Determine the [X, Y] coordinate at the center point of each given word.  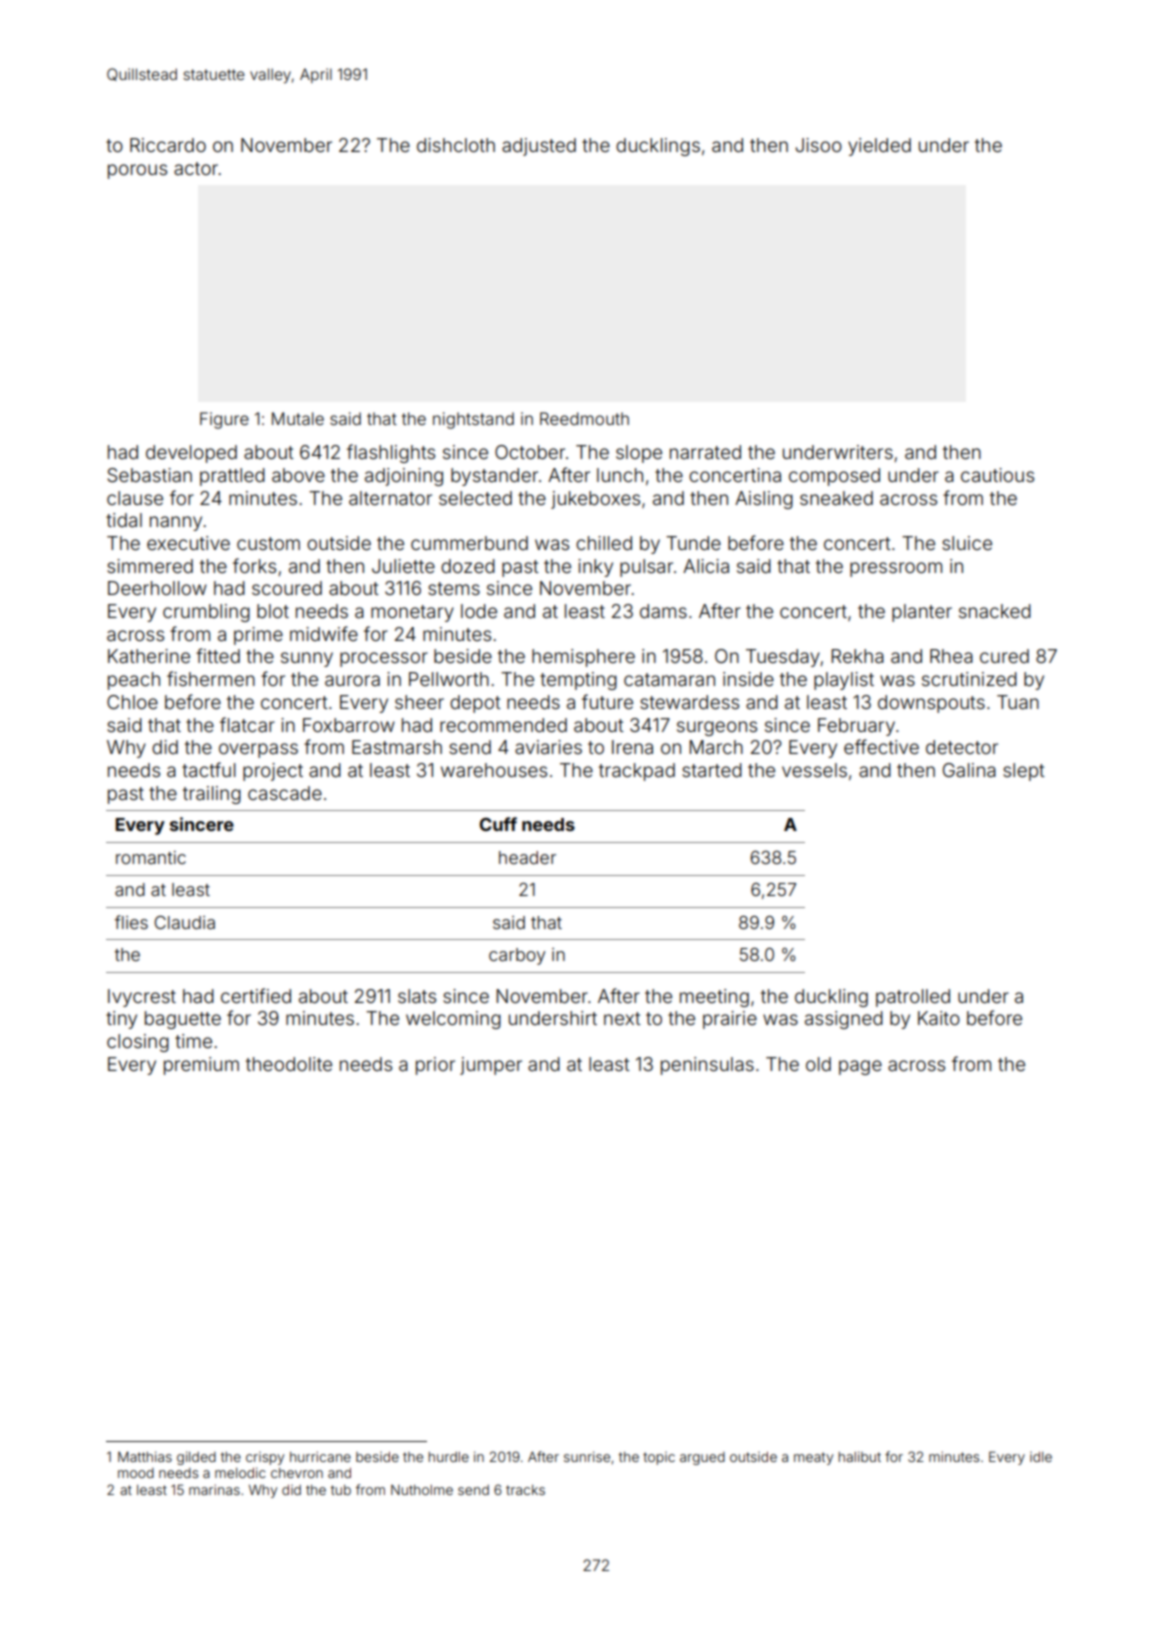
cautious [997, 475]
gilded [196, 1458]
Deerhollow [157, 588]
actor [196, 168]
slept [1024, 772]
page [860, 1067]
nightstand [473, 420]
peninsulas [707, 1066]
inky [595, 568]
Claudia [184, 922]
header [527, 857]
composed [834, 477]
